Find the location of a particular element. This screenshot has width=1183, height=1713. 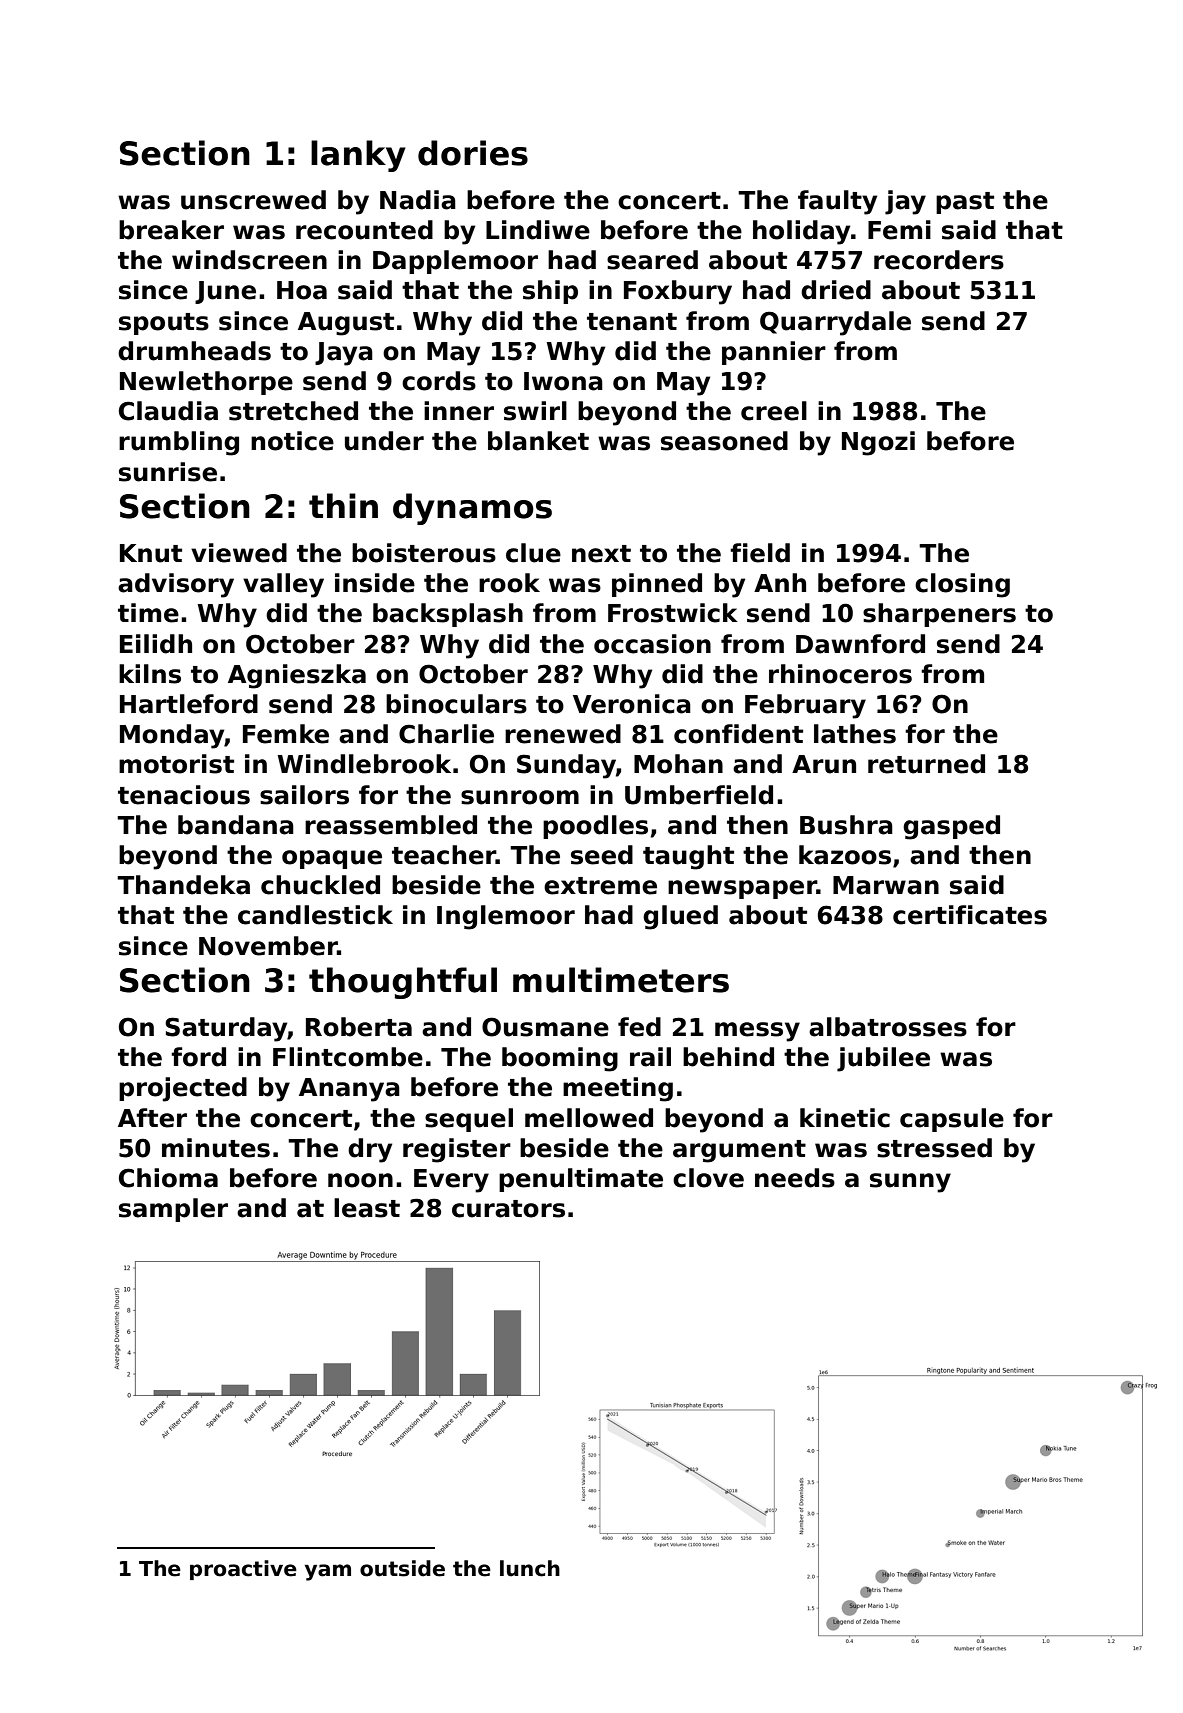

returned is located at coordinates (926, 764).
